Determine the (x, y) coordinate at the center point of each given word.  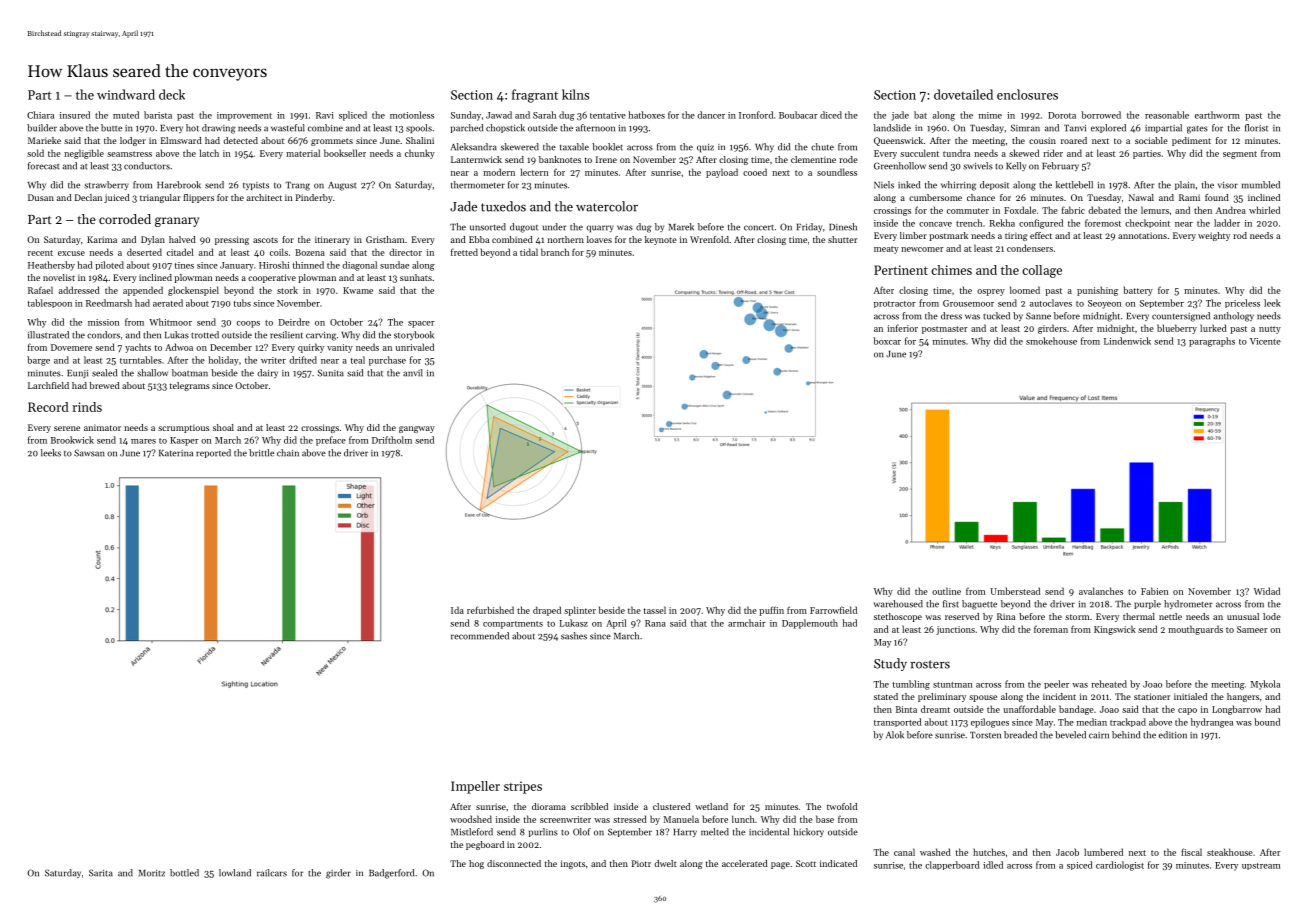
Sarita (101, 873)
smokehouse (1051, 341)
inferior (902, 328)
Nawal (1141, 197)
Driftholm (392, 440)
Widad (1267, 591)
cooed (755, 172)
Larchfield (48, 385)
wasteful (288, 128)
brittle (261, 453)
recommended (480, 636)
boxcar (887, 341)
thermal (1139, 616)
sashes (574, 636)
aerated (168, 303)
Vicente (1265, 341)
